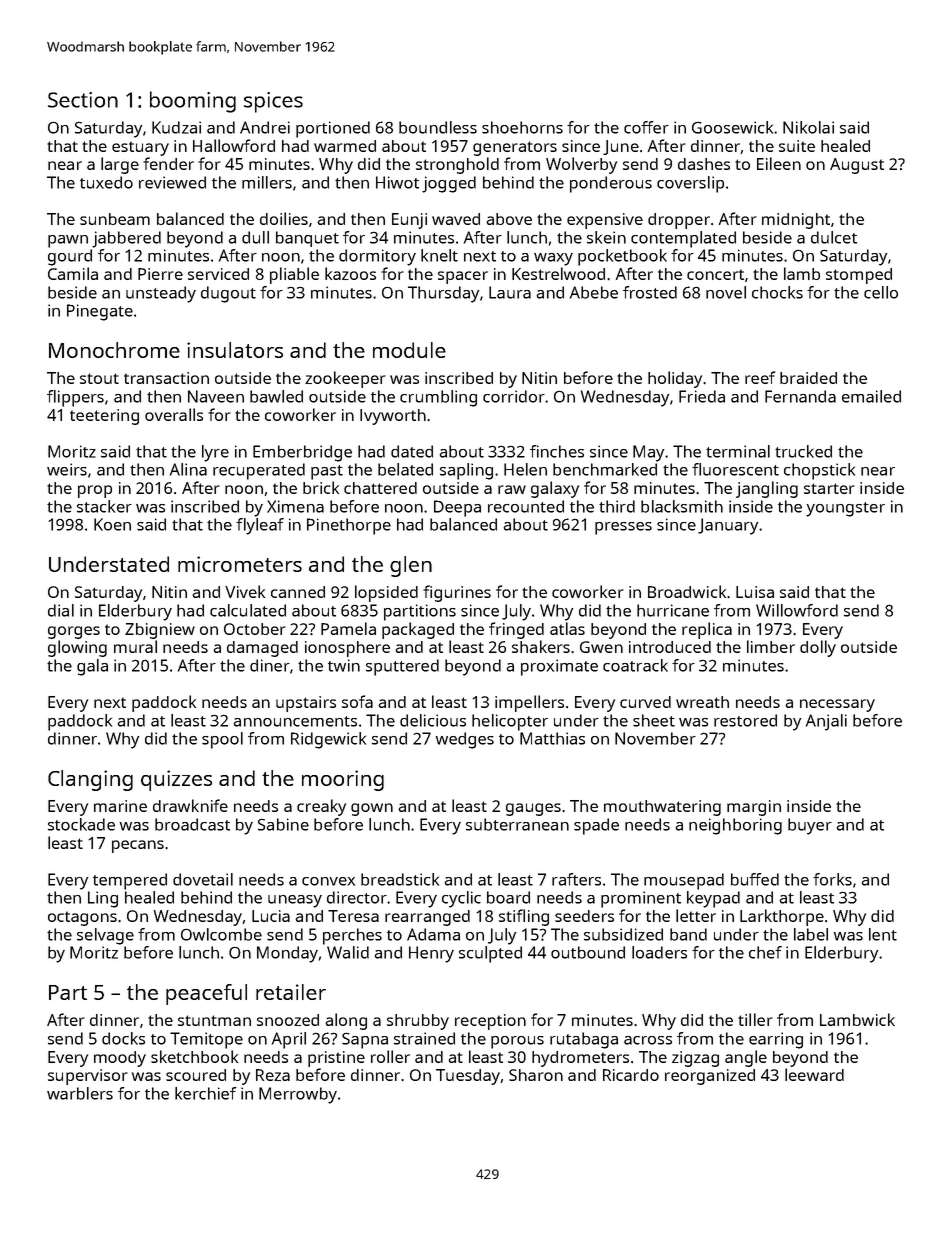 The height and width of the image is (1233, 952). Describe the element at coordinates (533, 809) in the image. I see `gauges` at that location.
